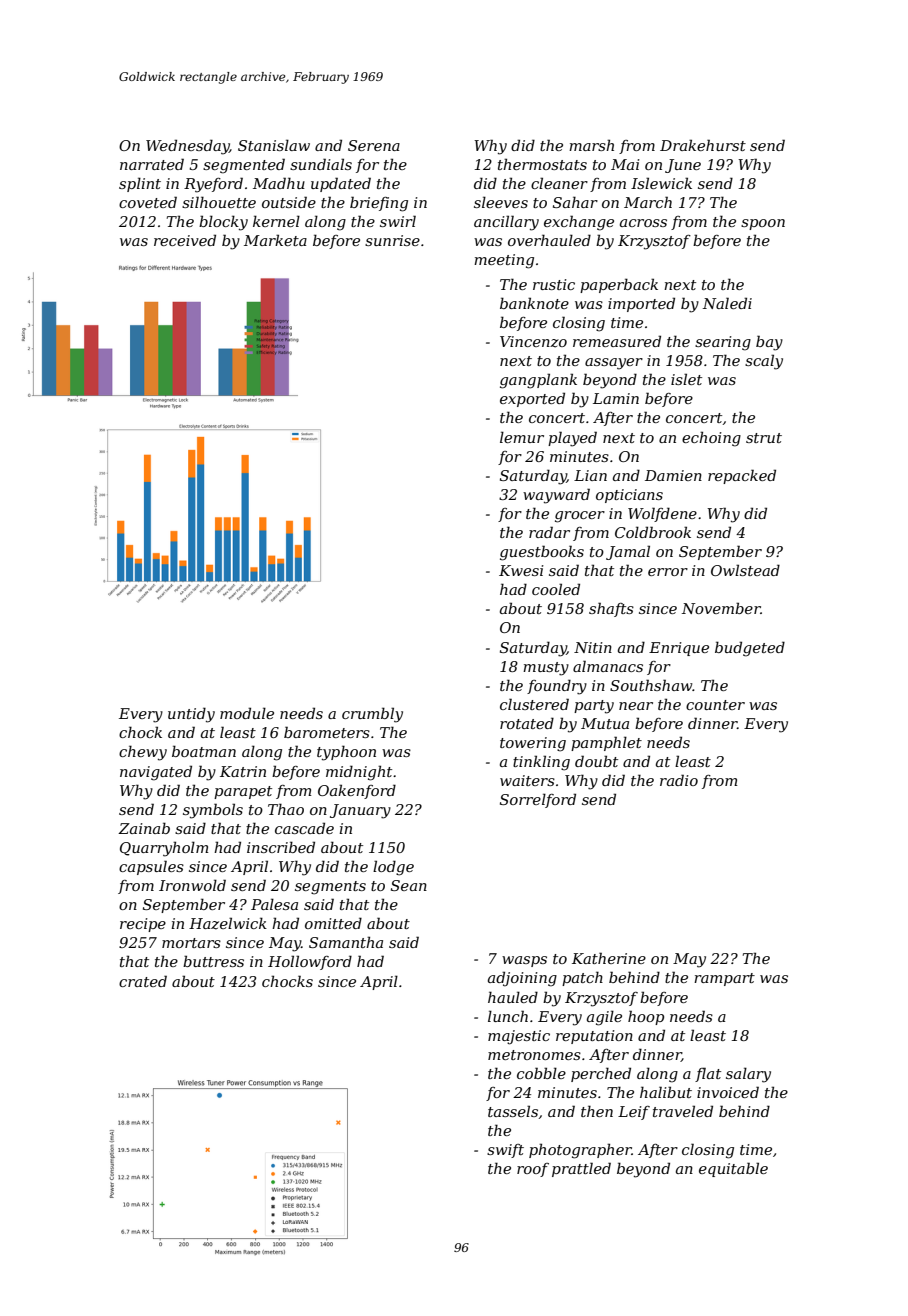 This screenshot has width=908, height=1316. I want to click on radio, so click(679, 780).
